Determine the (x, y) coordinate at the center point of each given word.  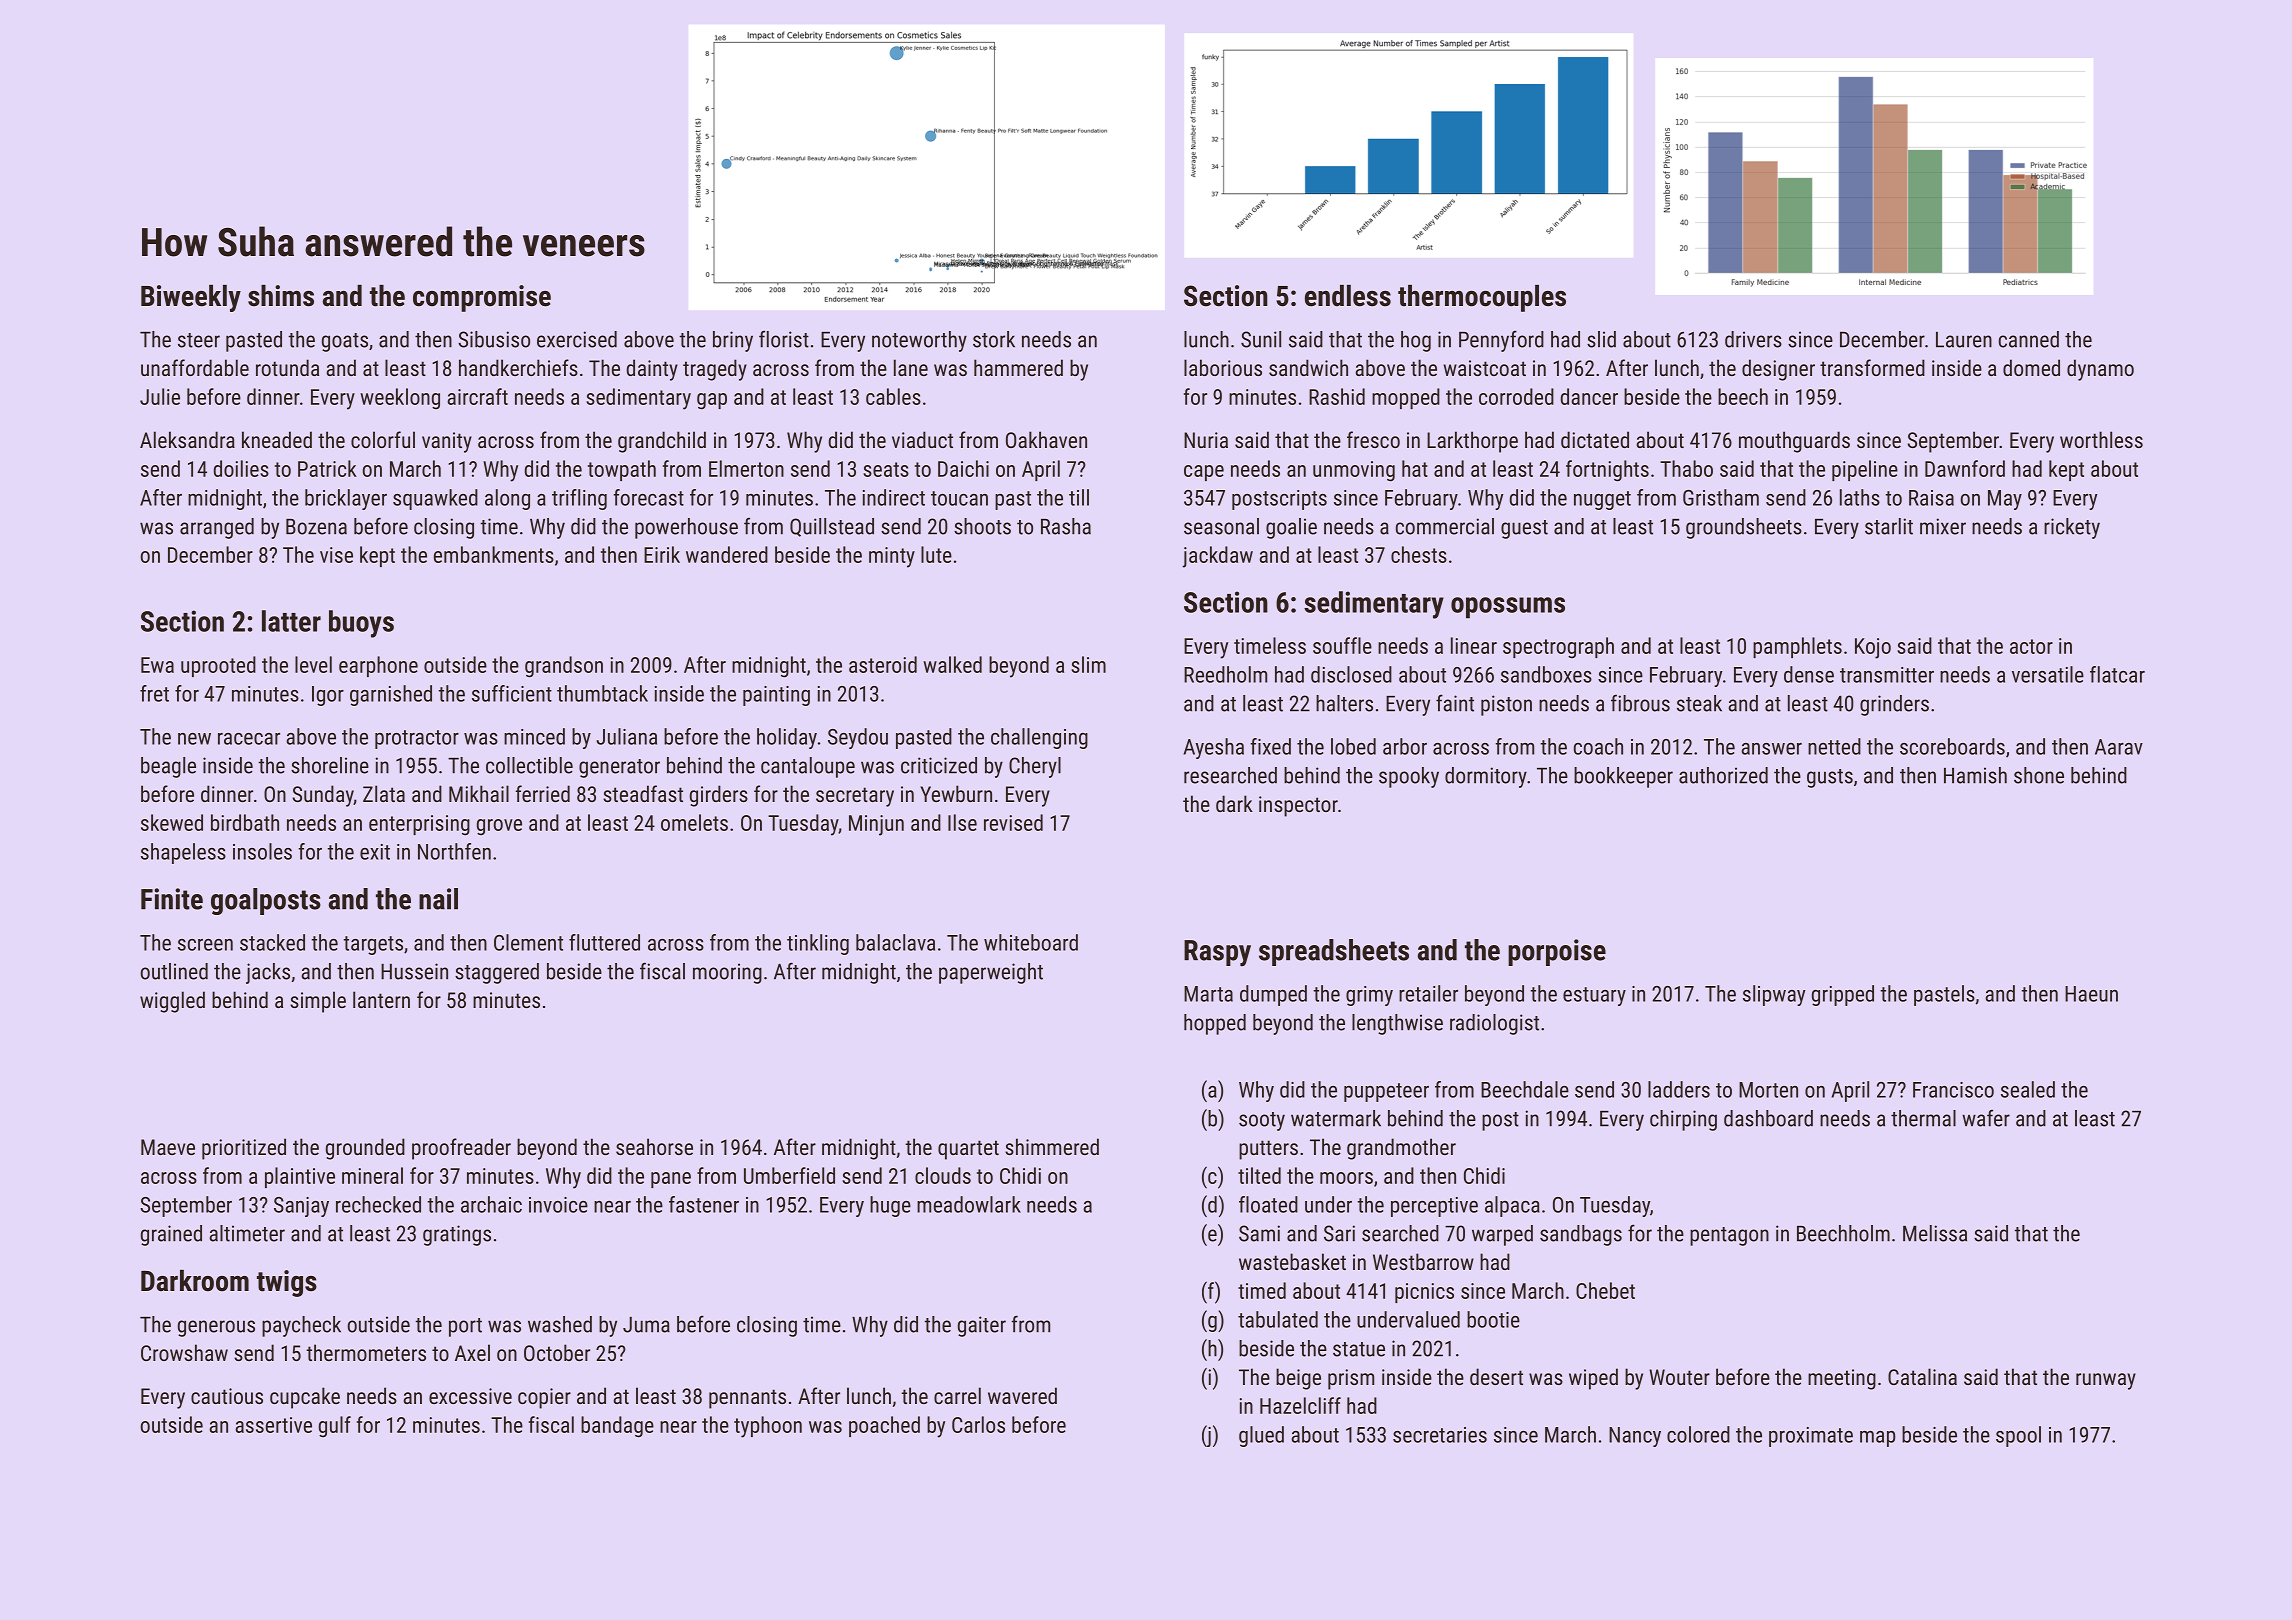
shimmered (1052, 1146)
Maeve (168, 1147)
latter (291, 621)
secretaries (1440, 1435)
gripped (1843, 995)
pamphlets (1797, 647)
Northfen (454, 851)
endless (1348, 296)
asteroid (883, 664)
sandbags (1581, 1235)
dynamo (2100, 370)
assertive (273, 1425)
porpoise (1557, 952)
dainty (652, 370)
